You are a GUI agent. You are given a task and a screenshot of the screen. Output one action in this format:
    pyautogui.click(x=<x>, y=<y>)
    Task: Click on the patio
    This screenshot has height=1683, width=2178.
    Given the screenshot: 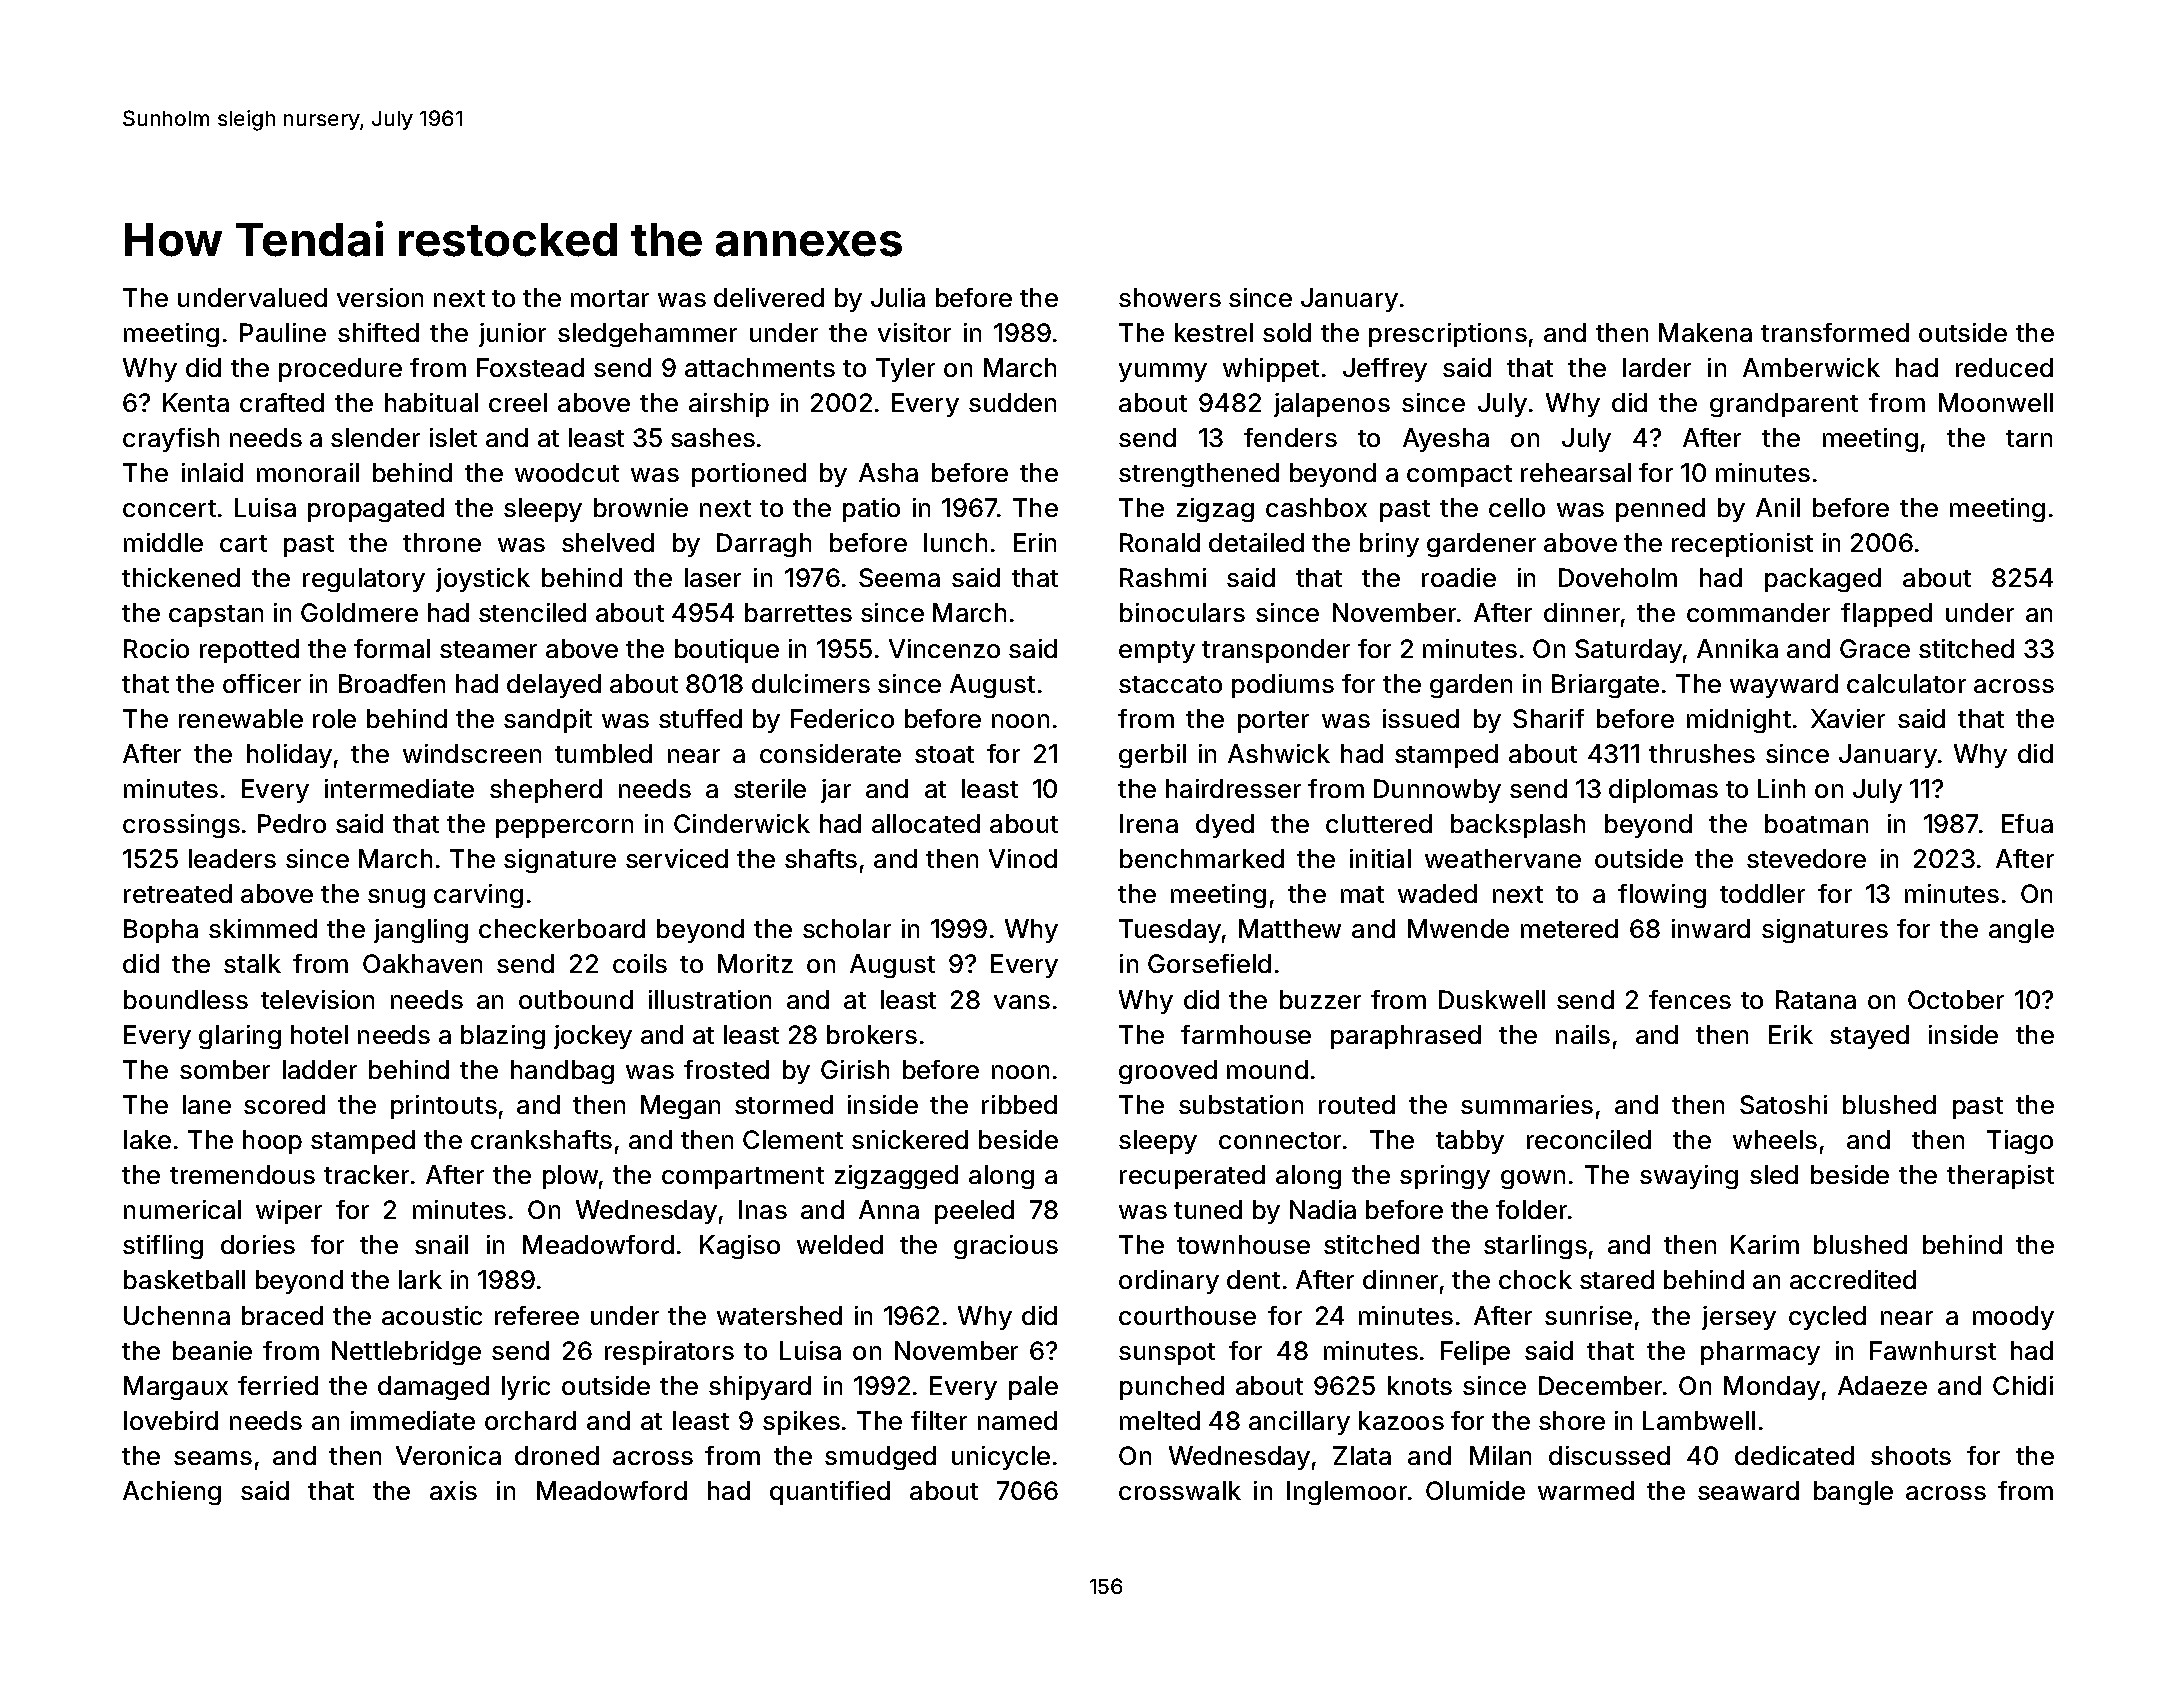 What is the action you would take?
    pyautogui.click(x=871, y=510)
